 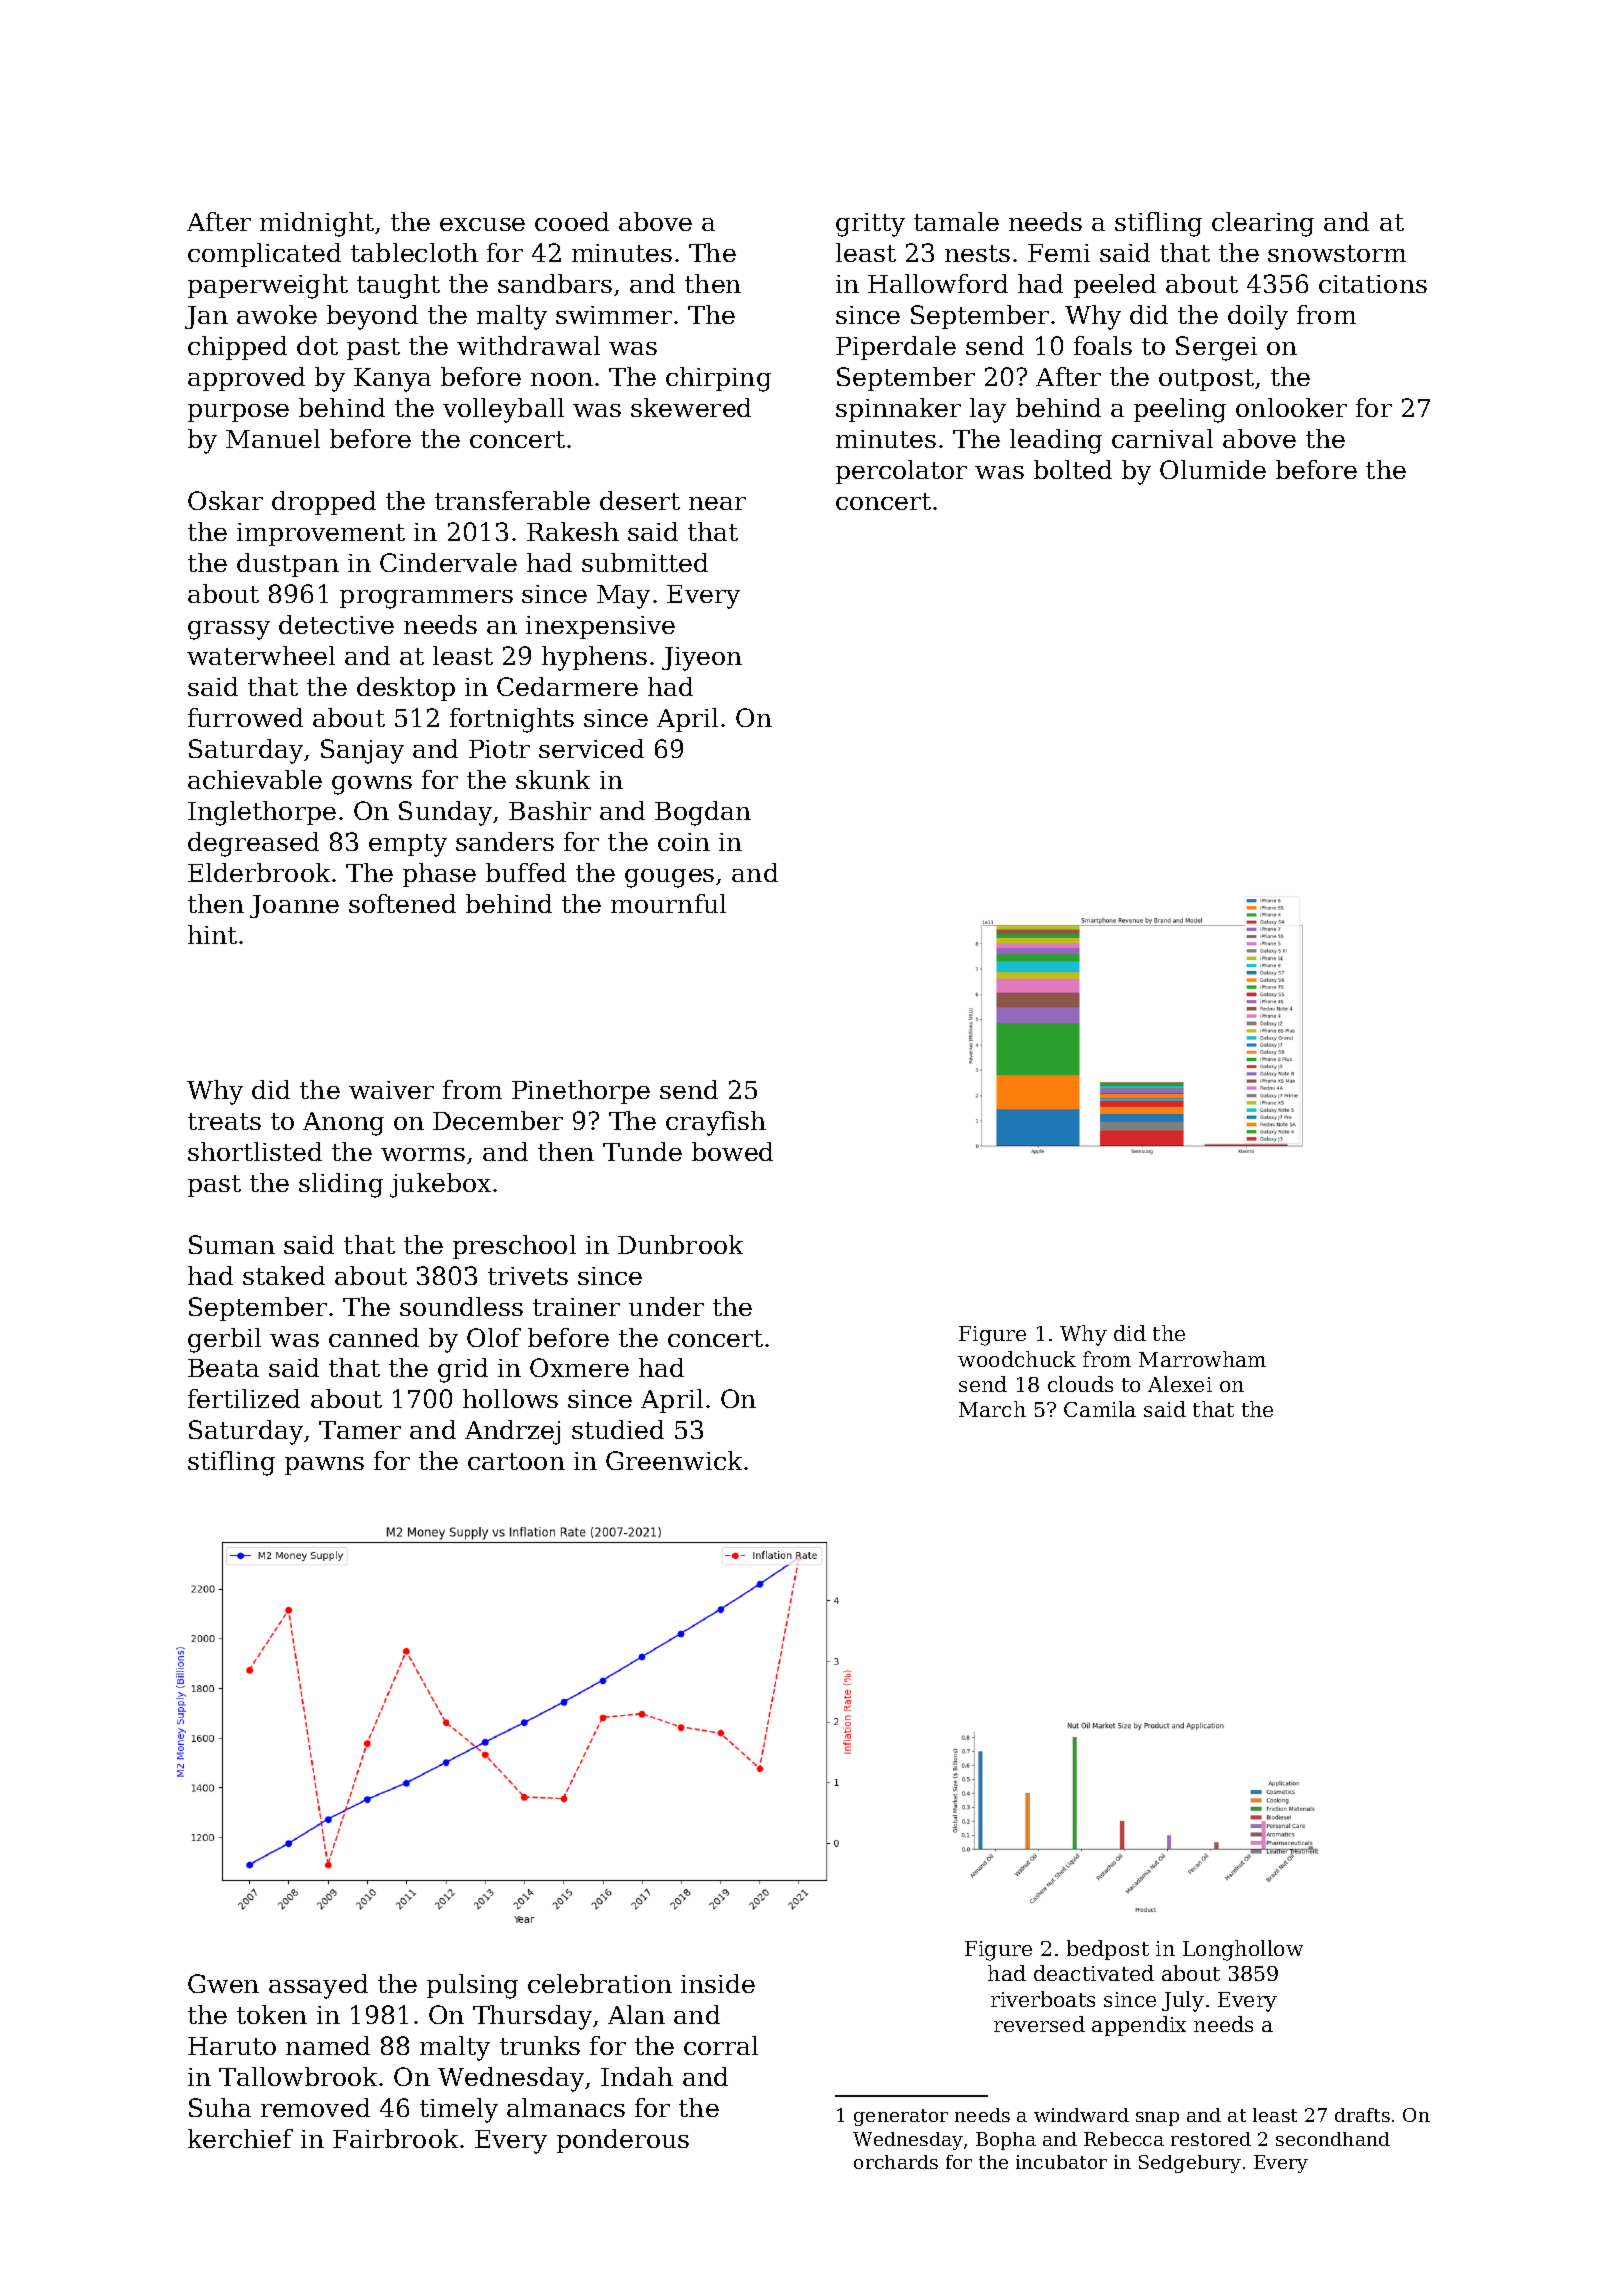 What do you see at coordinates (1263, 224) in the document?
I see `clearing` at bounding box center [1263, 224].
